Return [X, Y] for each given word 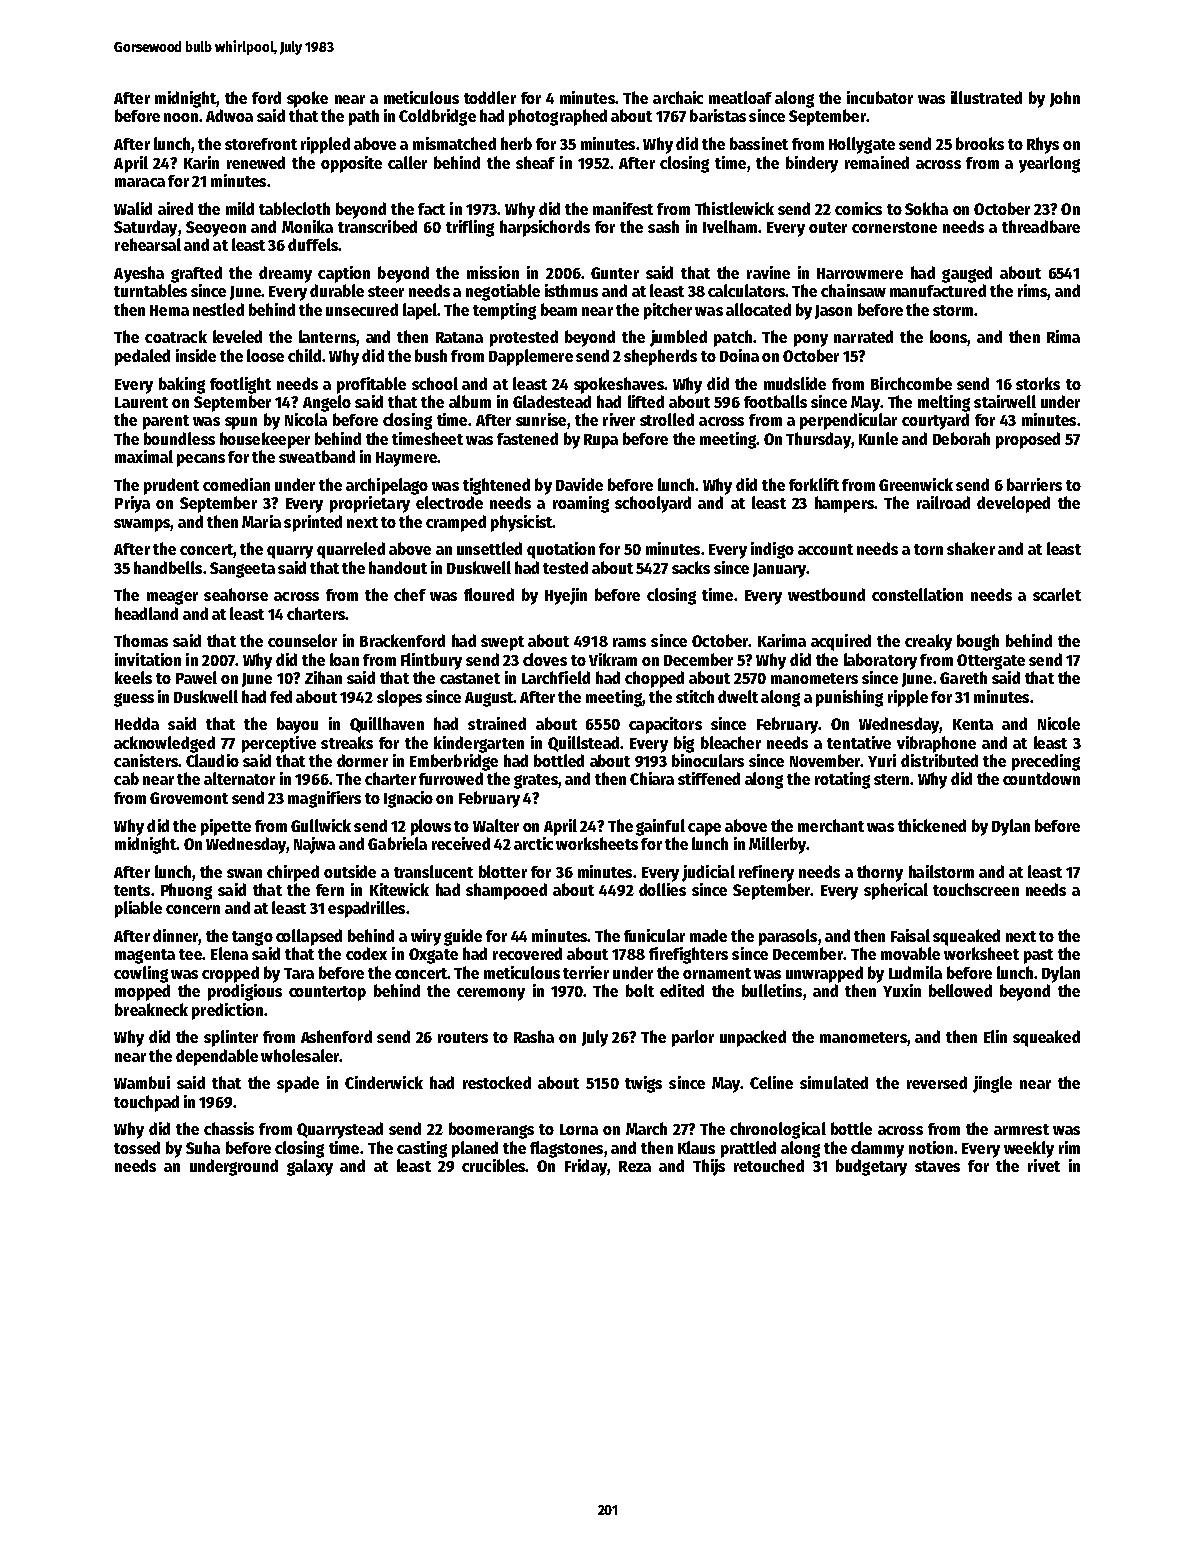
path [364, 117]
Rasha [534, 1036]
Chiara [652, 778]
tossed [137, 1147]
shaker [971, 548]
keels [133, 677]
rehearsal [148, 244]
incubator [880, 97]
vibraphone [936, 744]
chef [410, 594]
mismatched [454, 143]
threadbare [1041, 226]
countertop [327, 993]
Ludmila [915, 972]
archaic [678, 97]
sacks [691, 567]
